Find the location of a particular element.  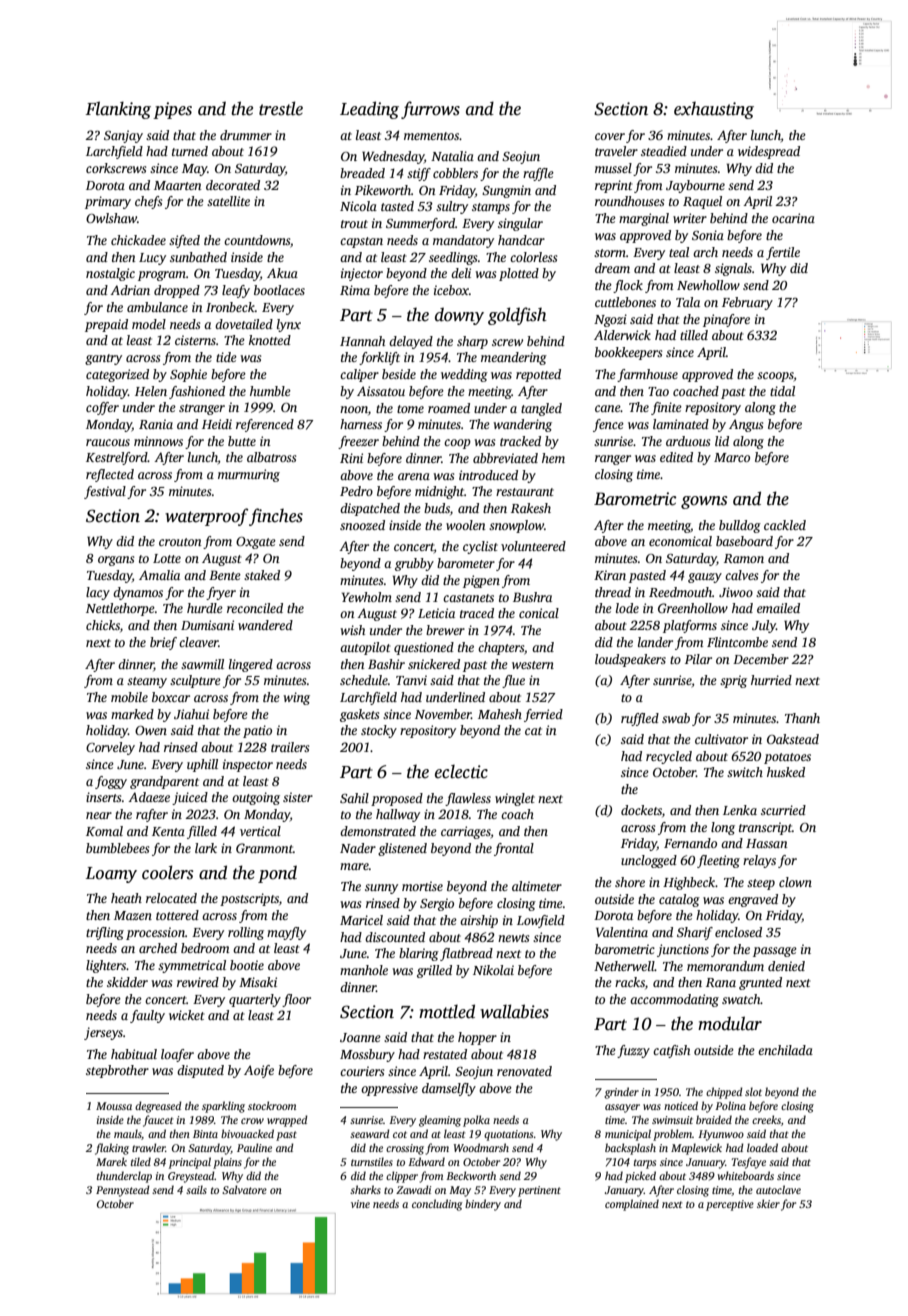

exhausting is located at coordinates (714, 110).
